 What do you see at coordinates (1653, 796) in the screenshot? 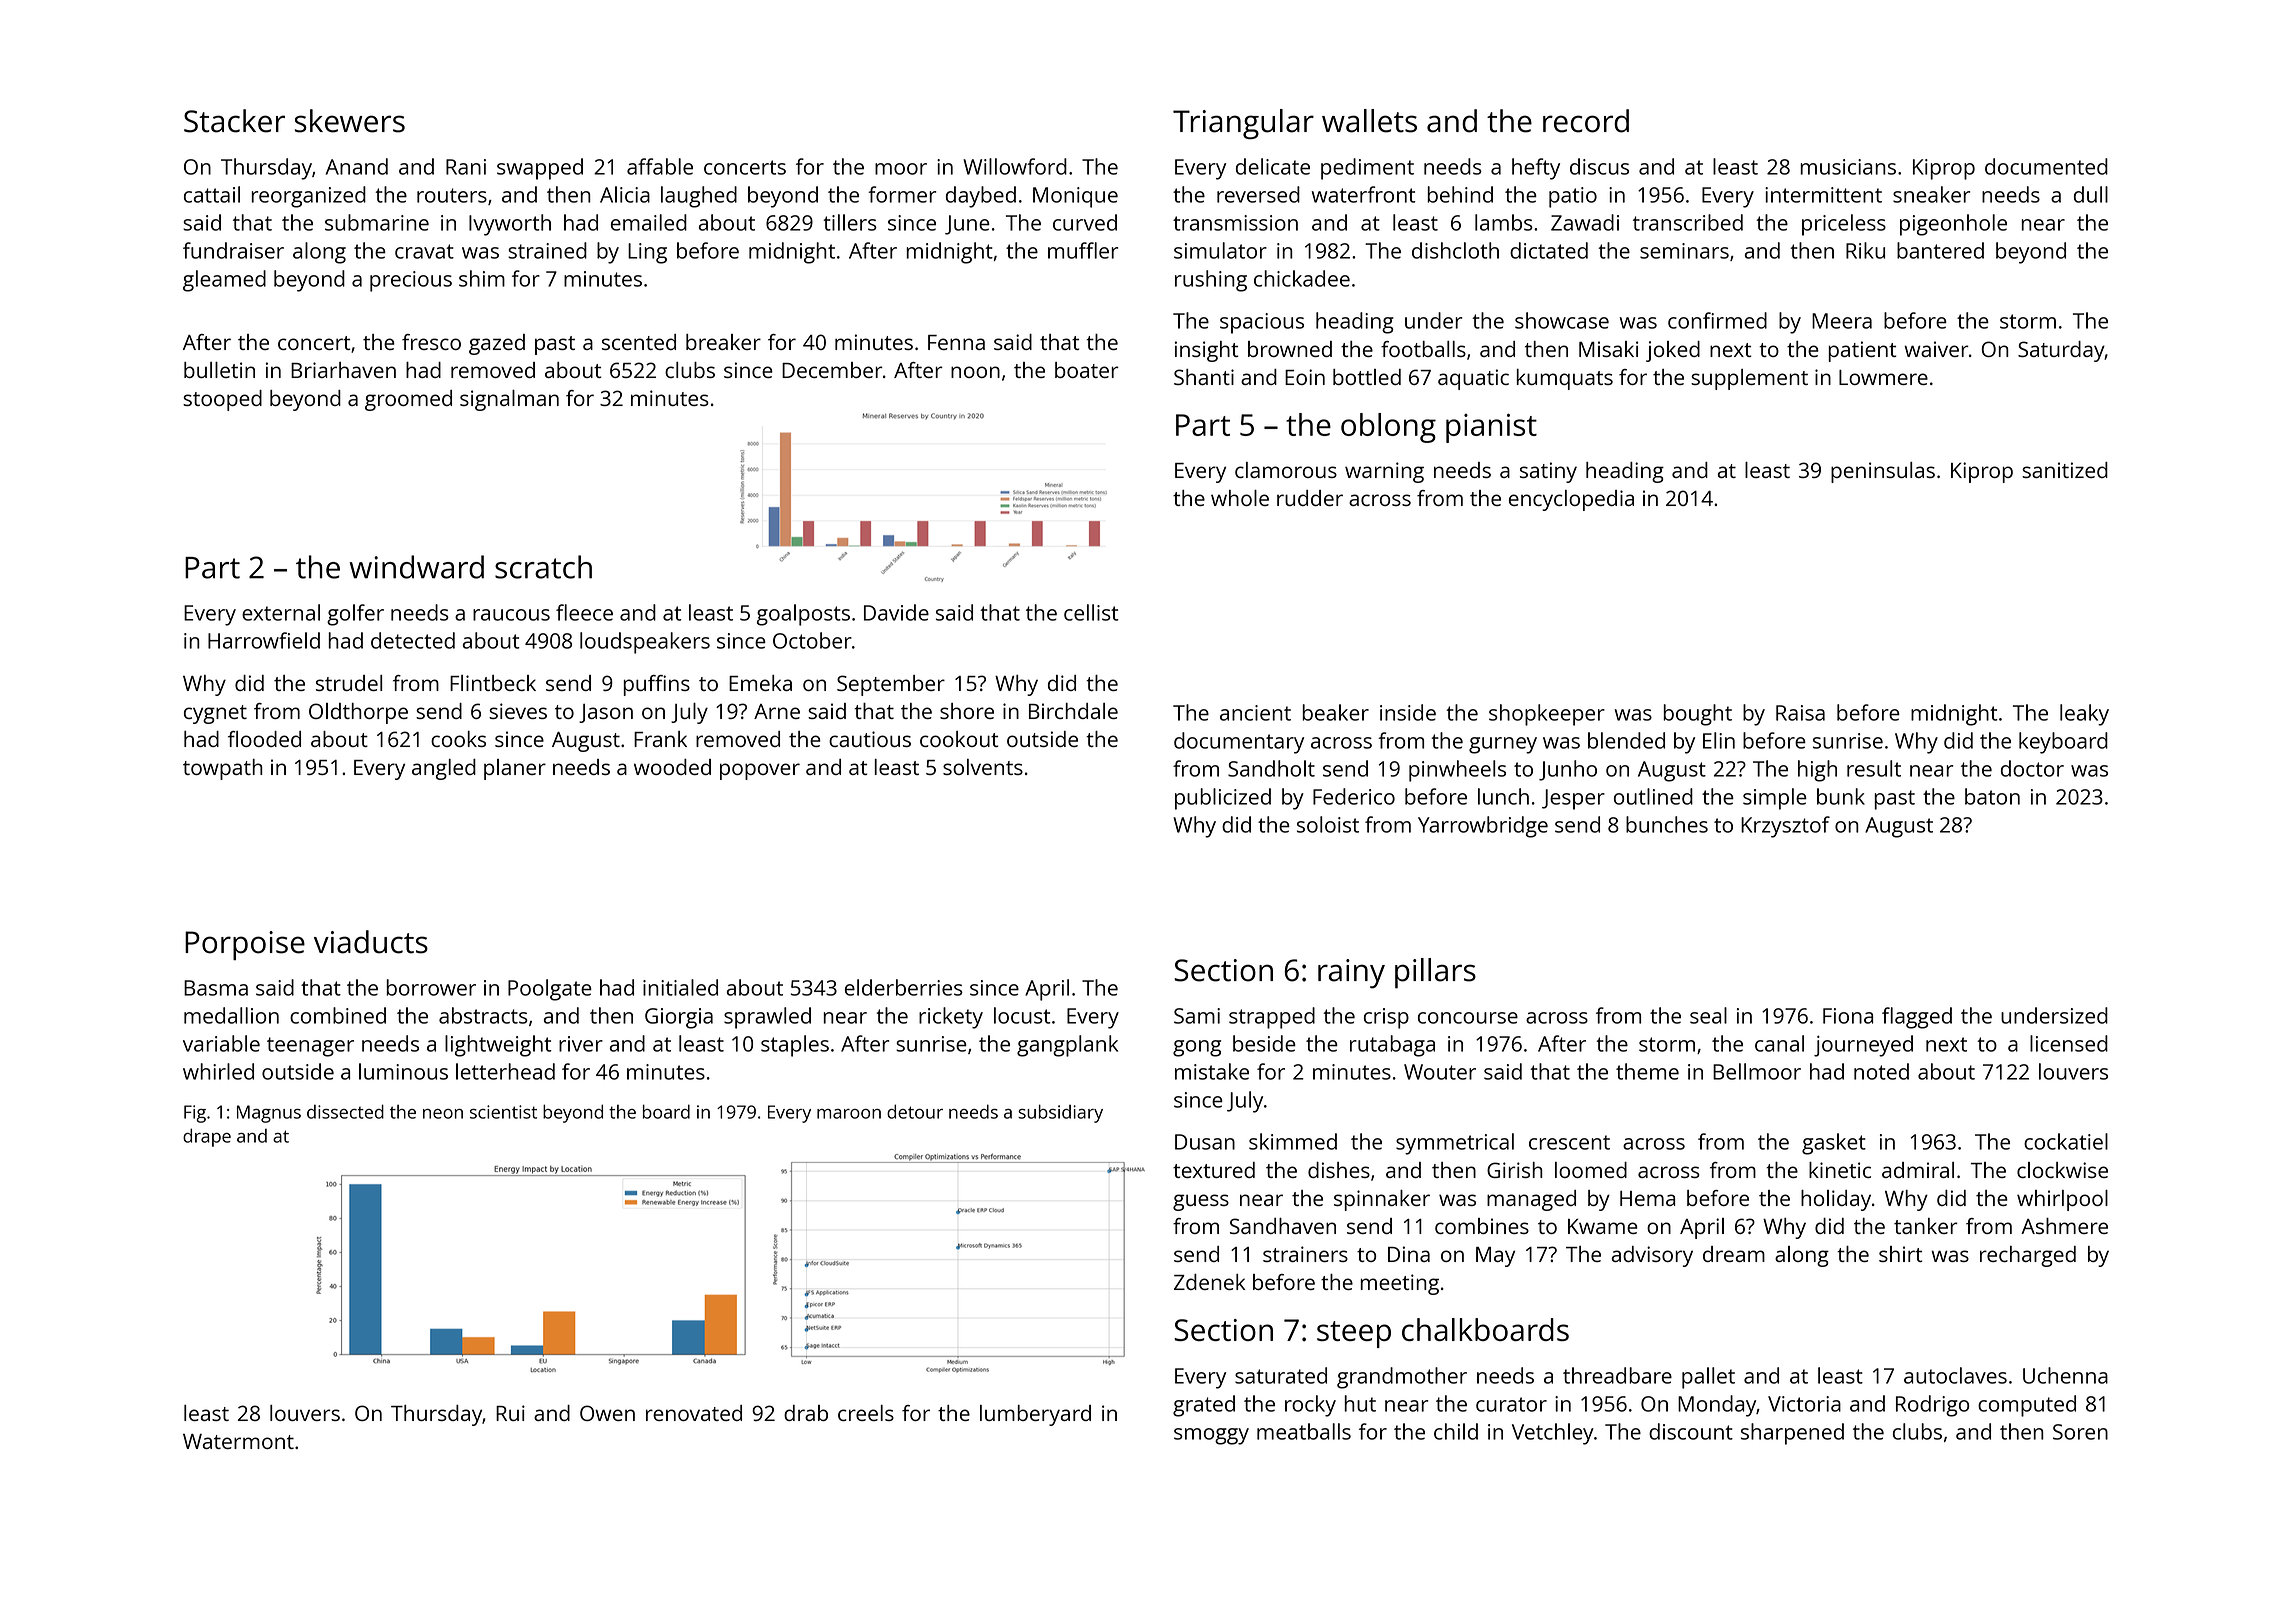
I see `outlined` at bounding box center [1653, 796].
